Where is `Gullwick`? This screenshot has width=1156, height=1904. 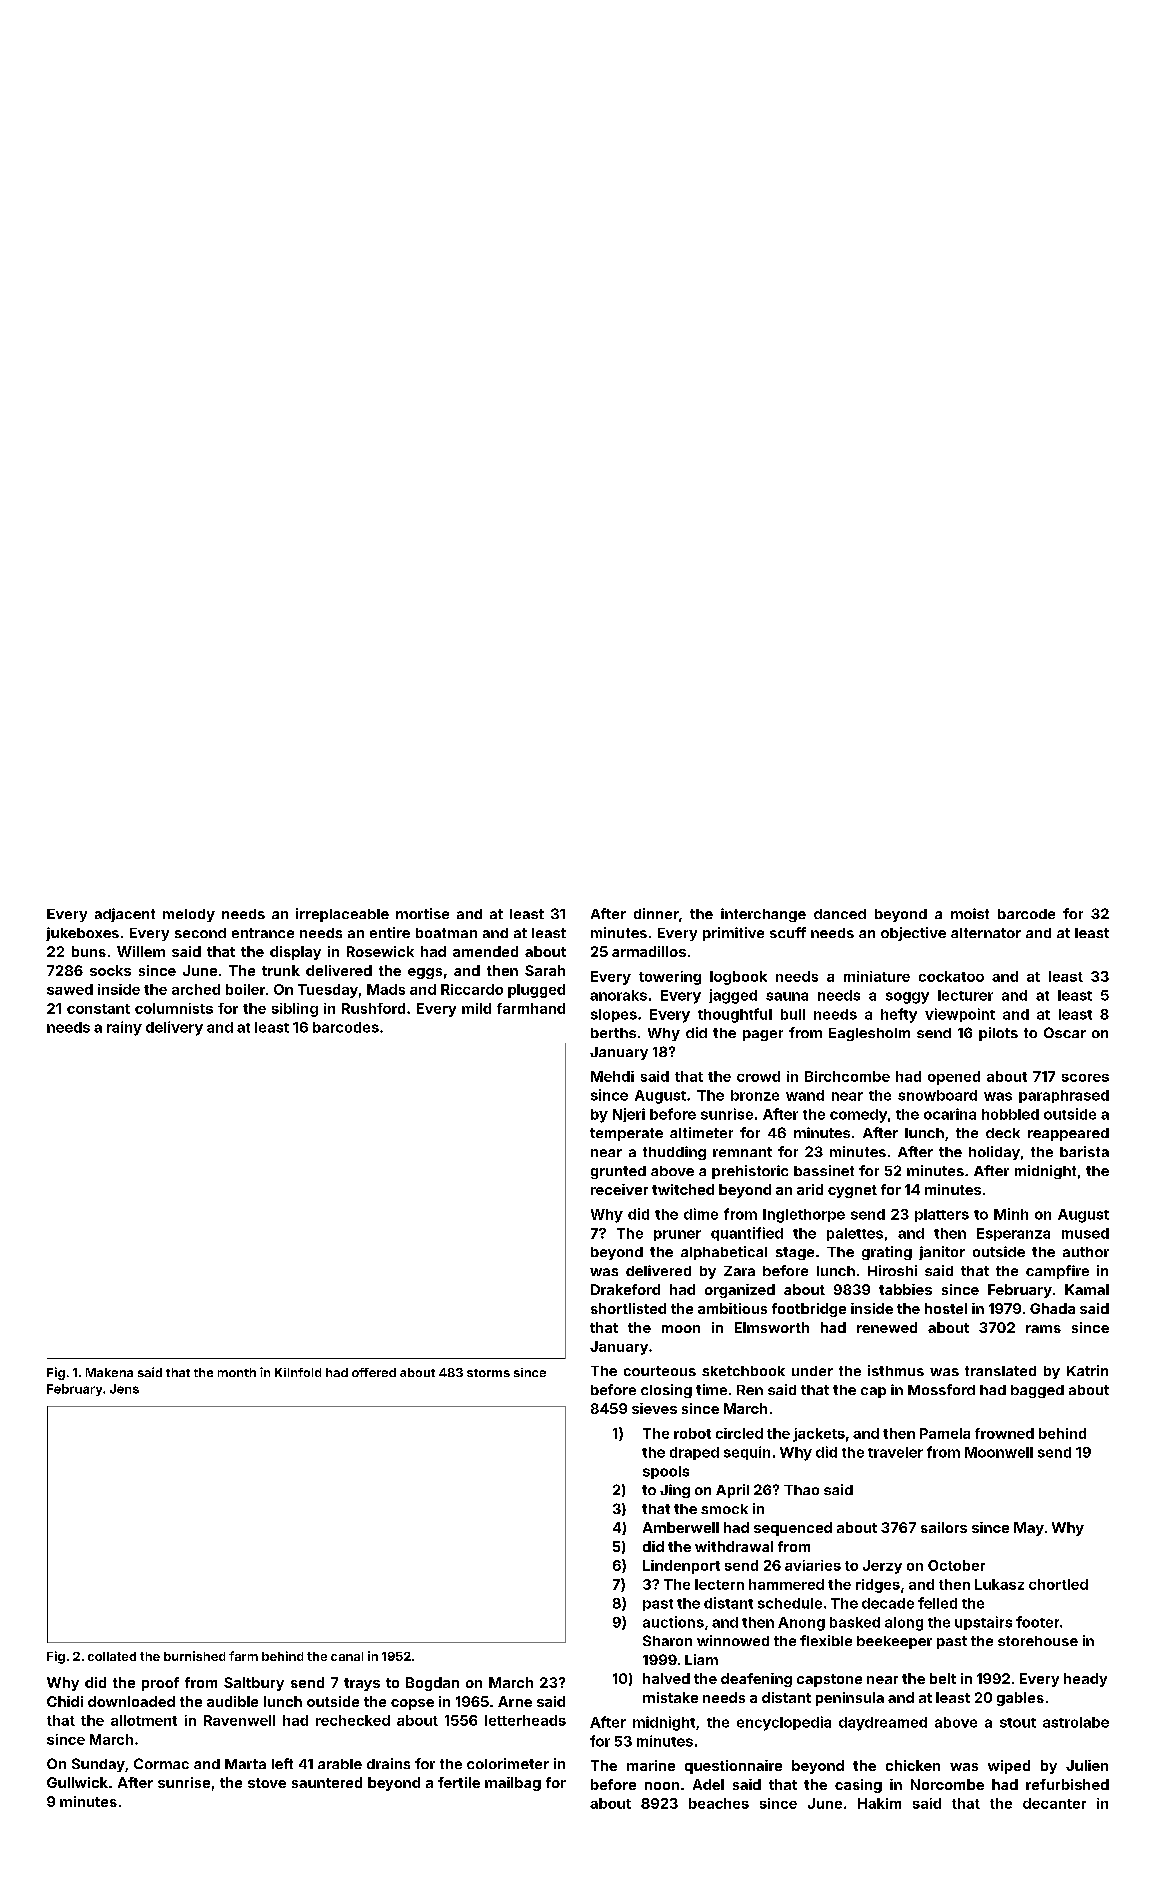
Gullwick is located at coordinates (77, 1782).
